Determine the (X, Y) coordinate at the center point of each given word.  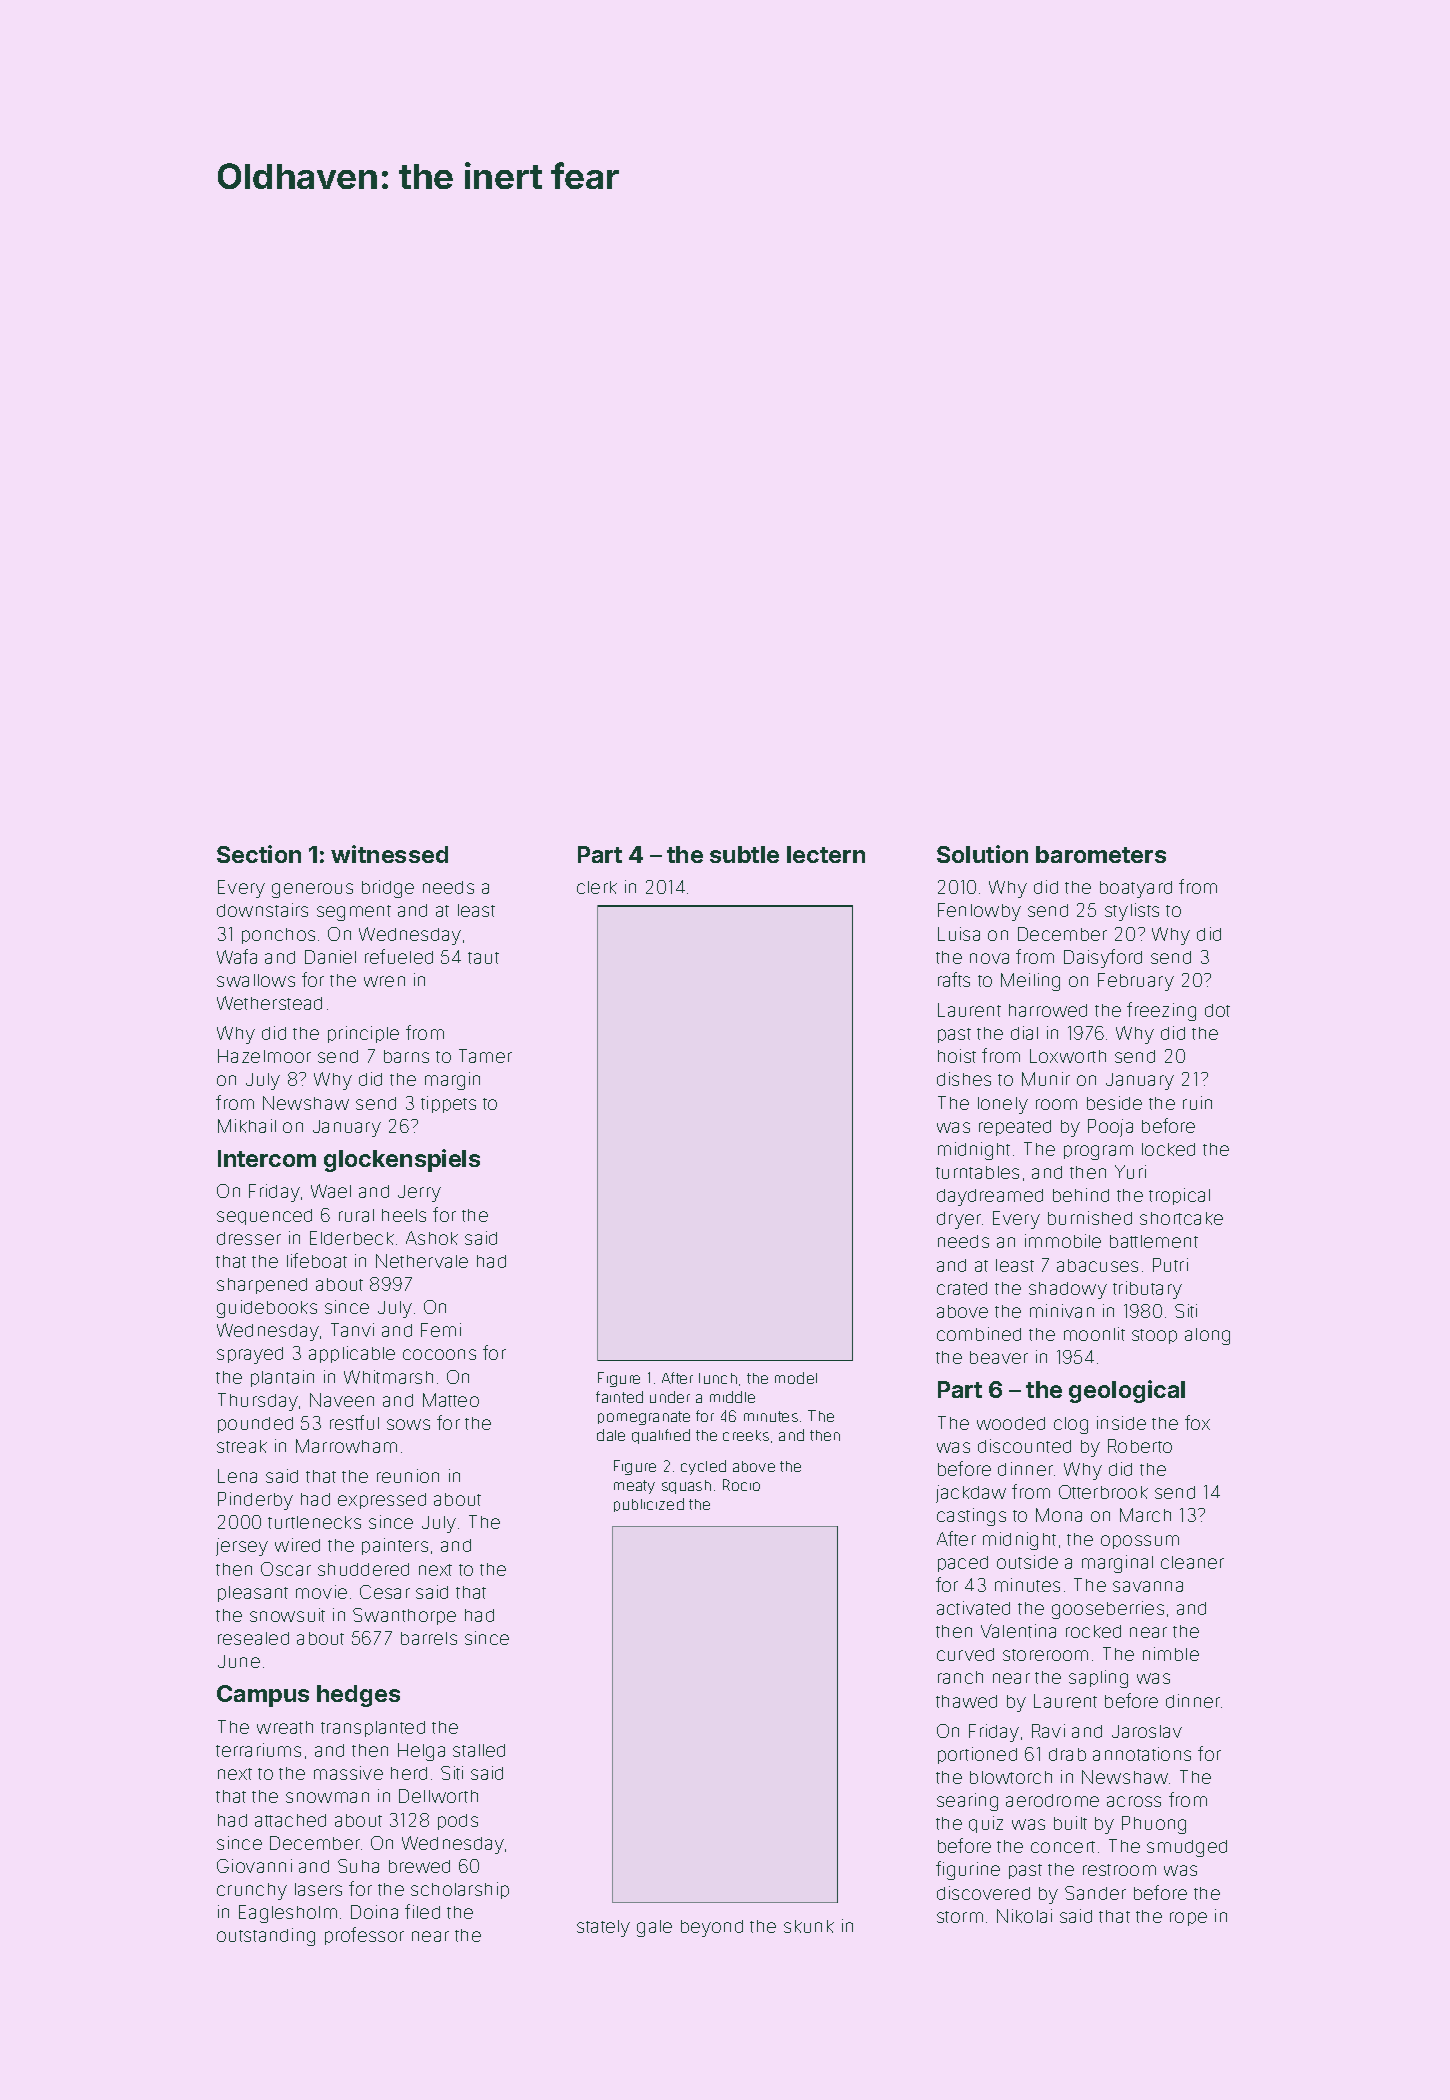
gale (654, 1928)
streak (242, 1446)
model (796, 1378)
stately (603, 1928)
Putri (1170, 1265)
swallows (256, 980)
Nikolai (1024, 1916)
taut (483, 958)
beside (1114, 1103)
